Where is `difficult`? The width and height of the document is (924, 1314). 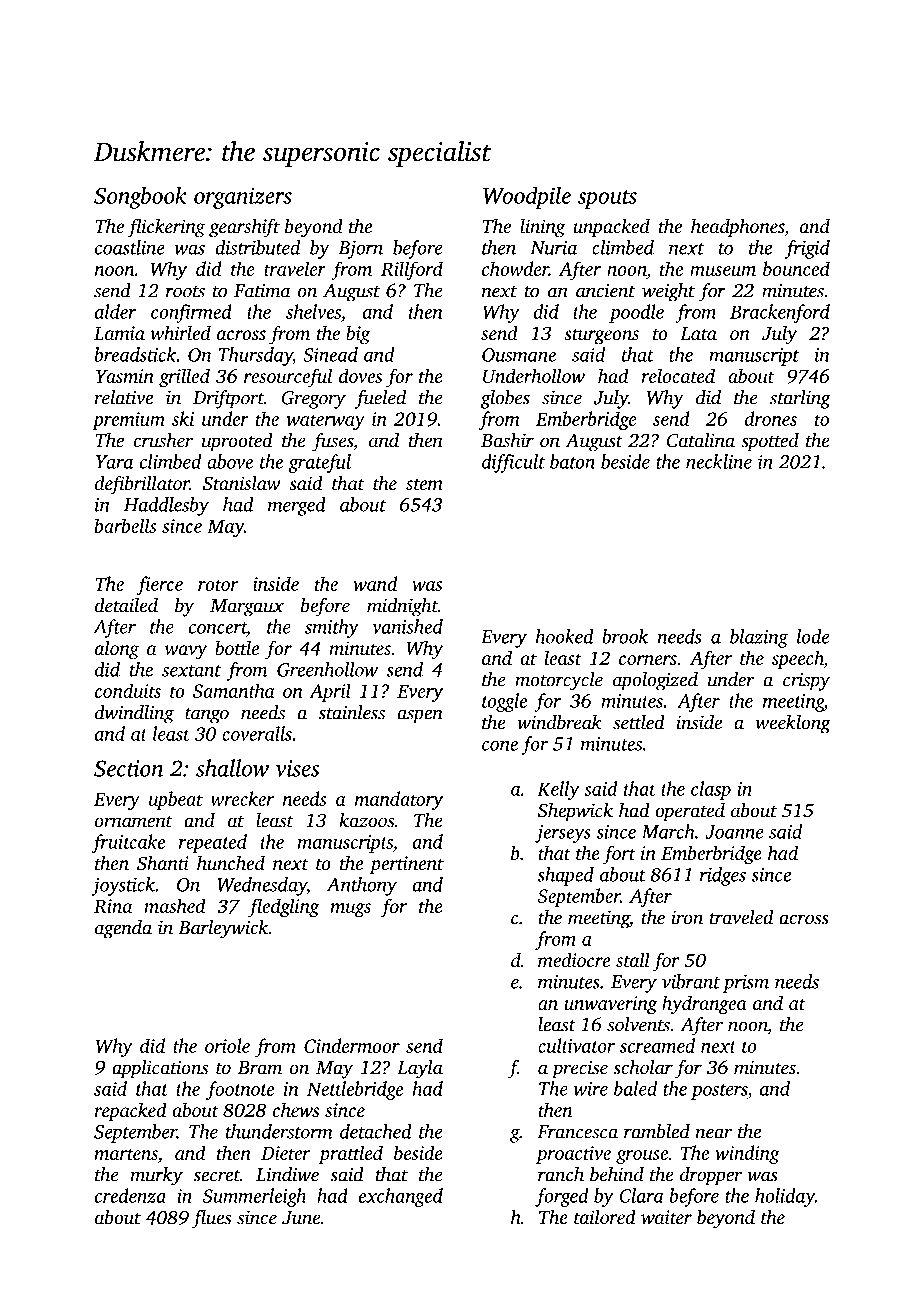 difficult is located at coordinates (513, 463).
